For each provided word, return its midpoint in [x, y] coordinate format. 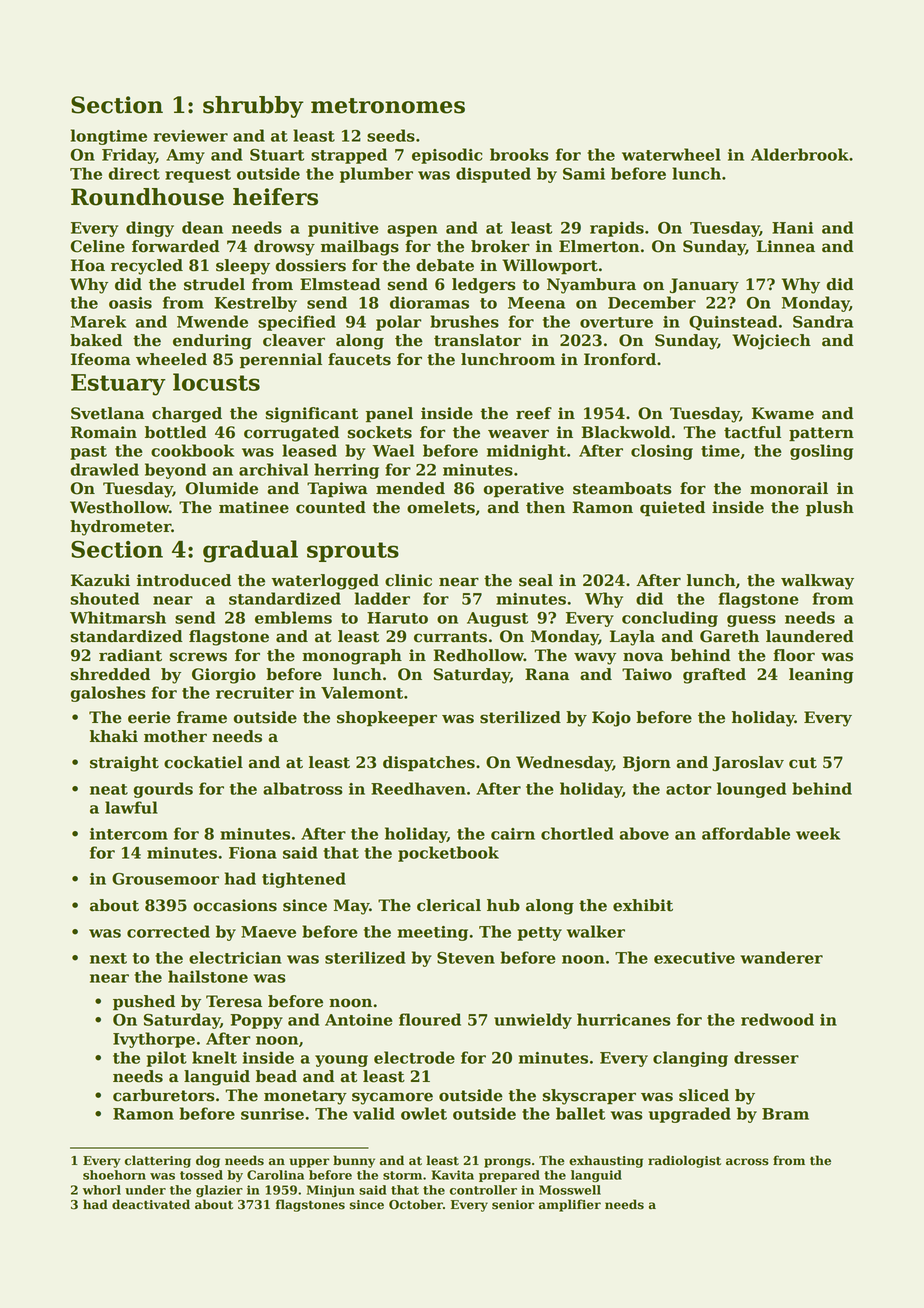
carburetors [164, 1095]
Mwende [212, 321]
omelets [441, 507]
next [108, 958]
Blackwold [626, 432]
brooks [519, 154]
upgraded [690, 1115]
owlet [424, 1113]
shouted [105, 598]
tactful [752, 432]
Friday [129, 156]
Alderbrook [800, 154]
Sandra [823, 321]
